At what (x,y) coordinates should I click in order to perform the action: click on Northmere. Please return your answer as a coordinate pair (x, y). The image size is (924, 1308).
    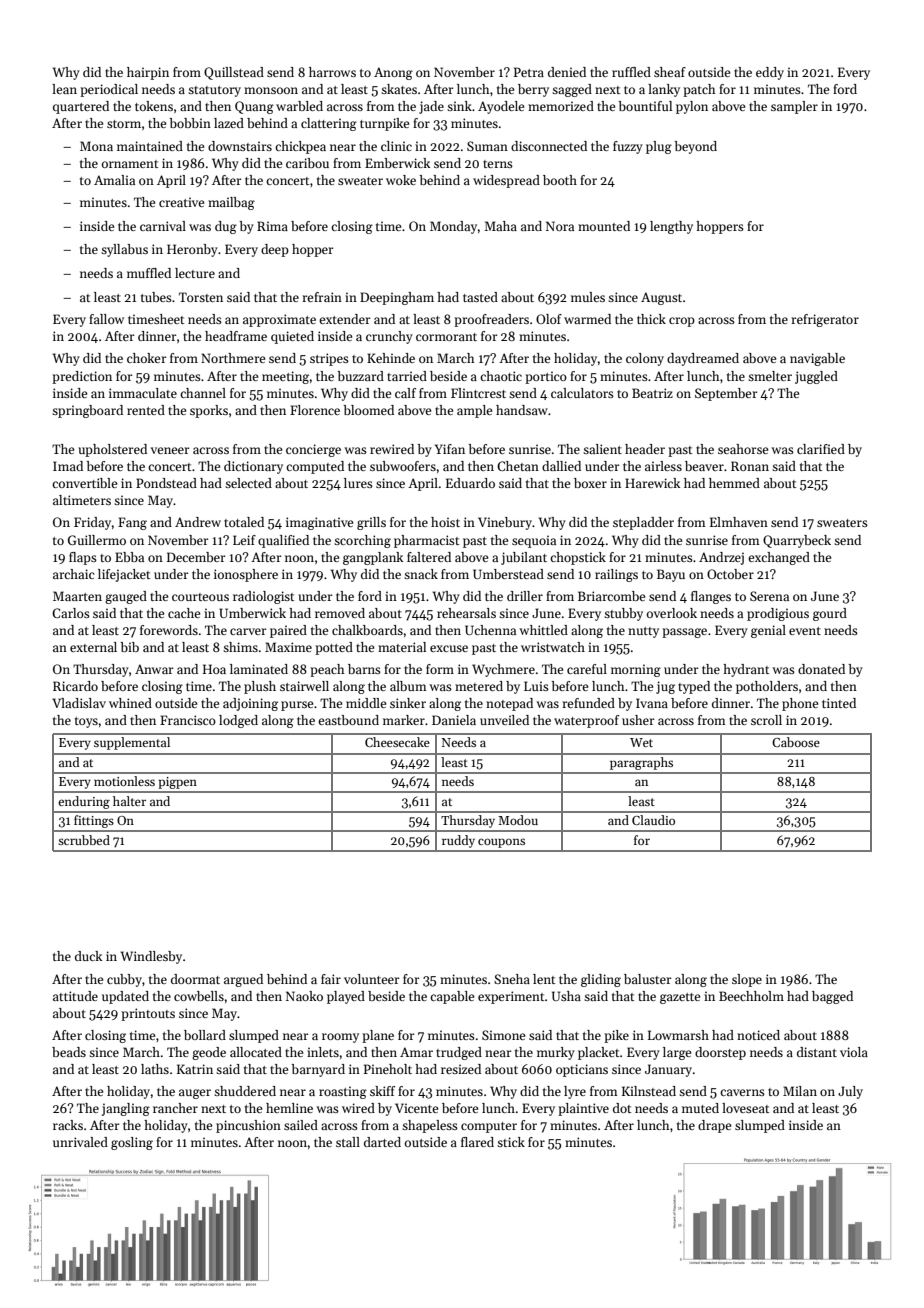
    Looking at the image, I should click on (233, 358).
